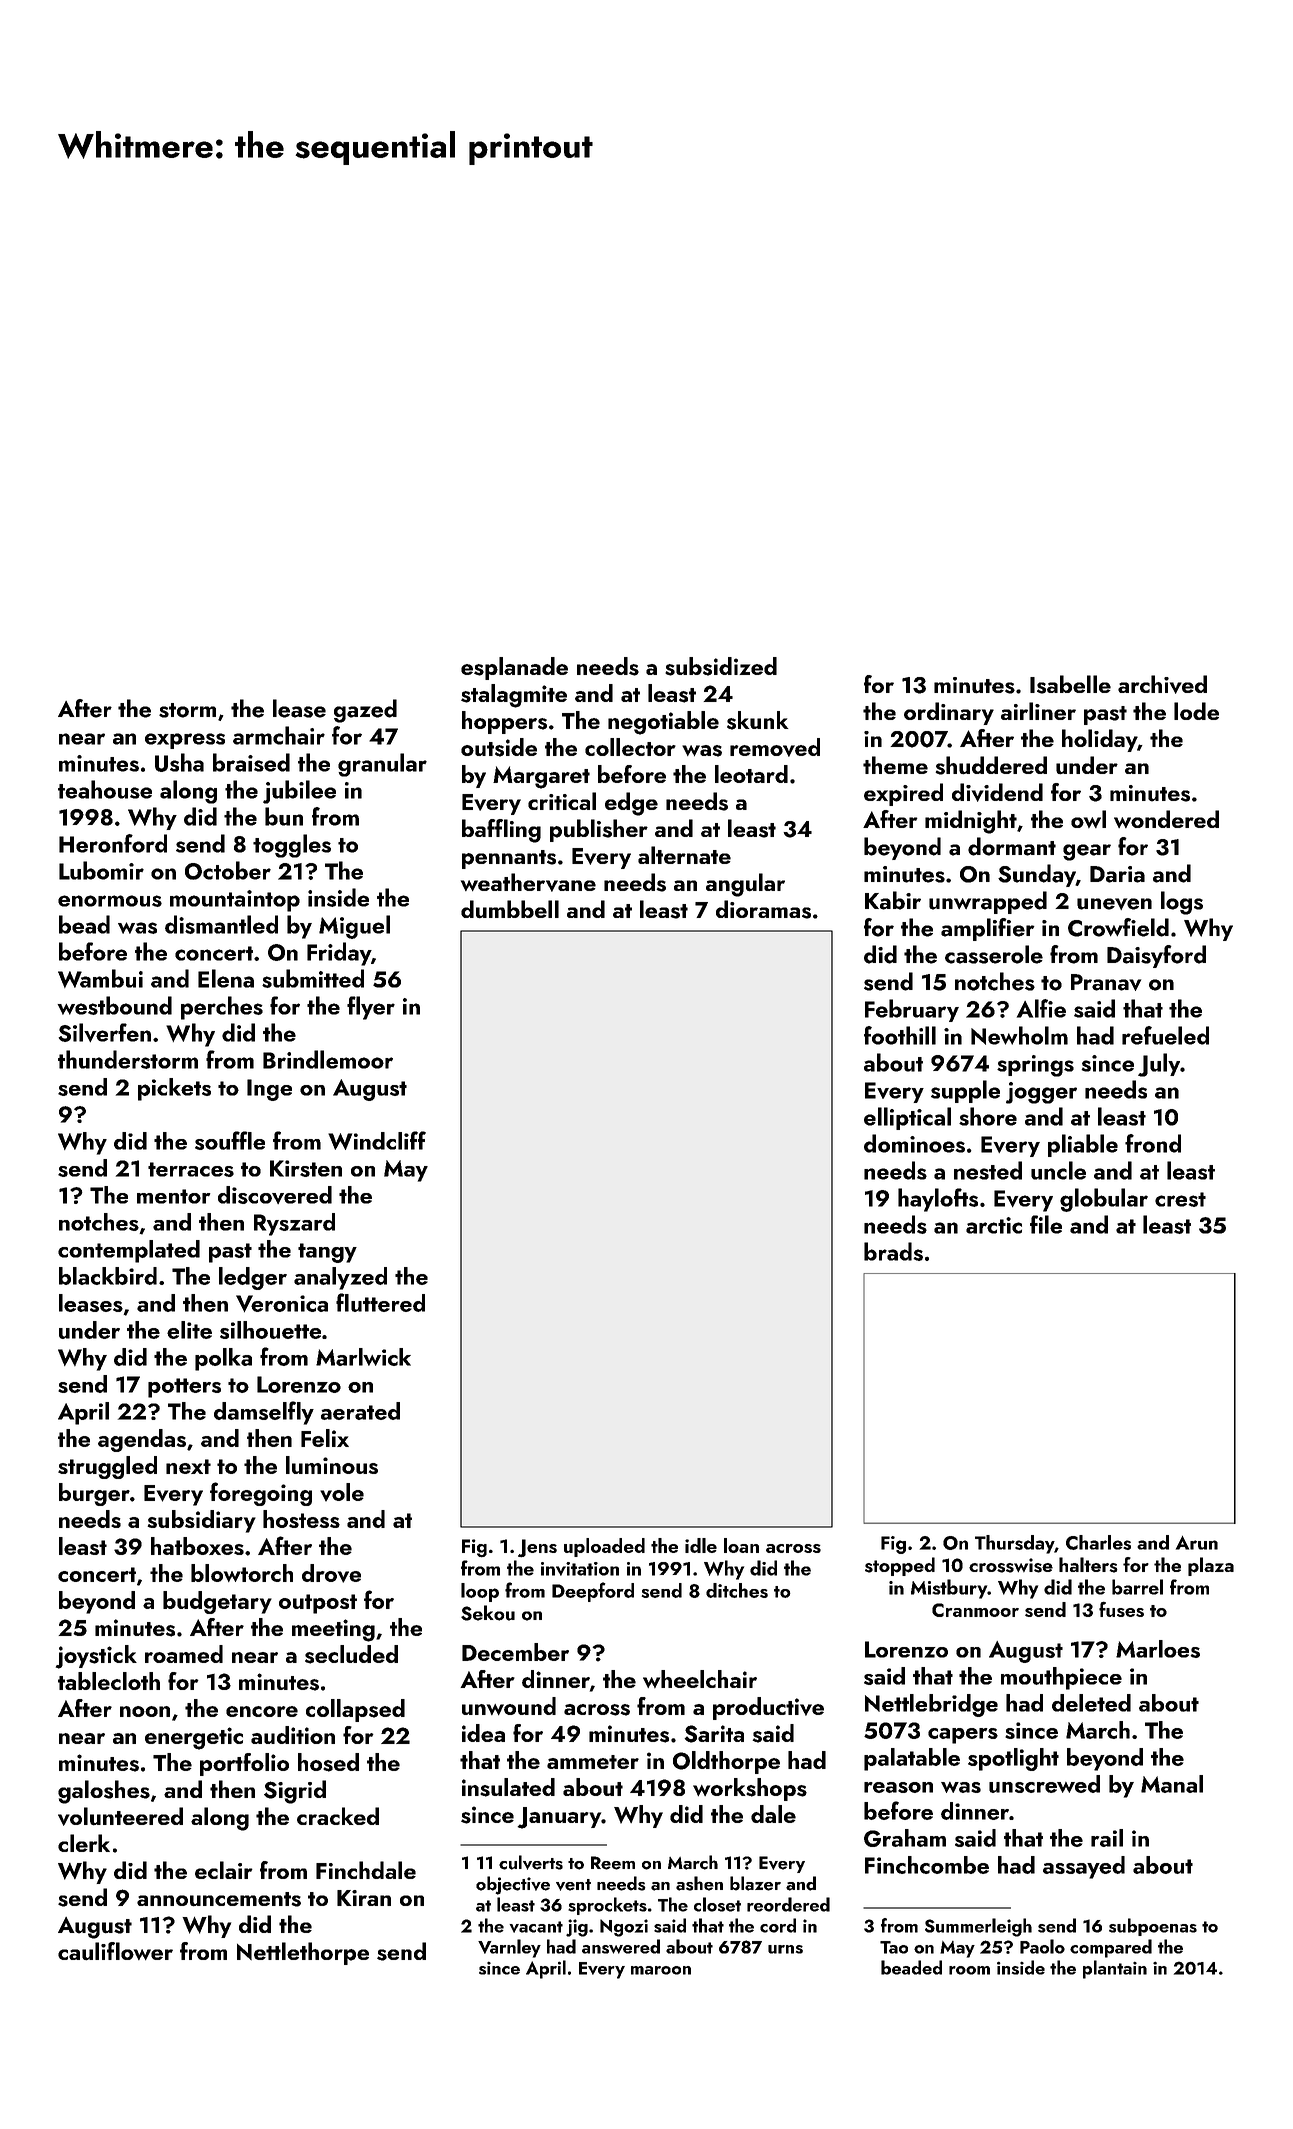 The width and height of the screenshot is (1293, 2129). Describe the element at coordinates (599, 830) in the screenshot. I see `publisher` at that location.
